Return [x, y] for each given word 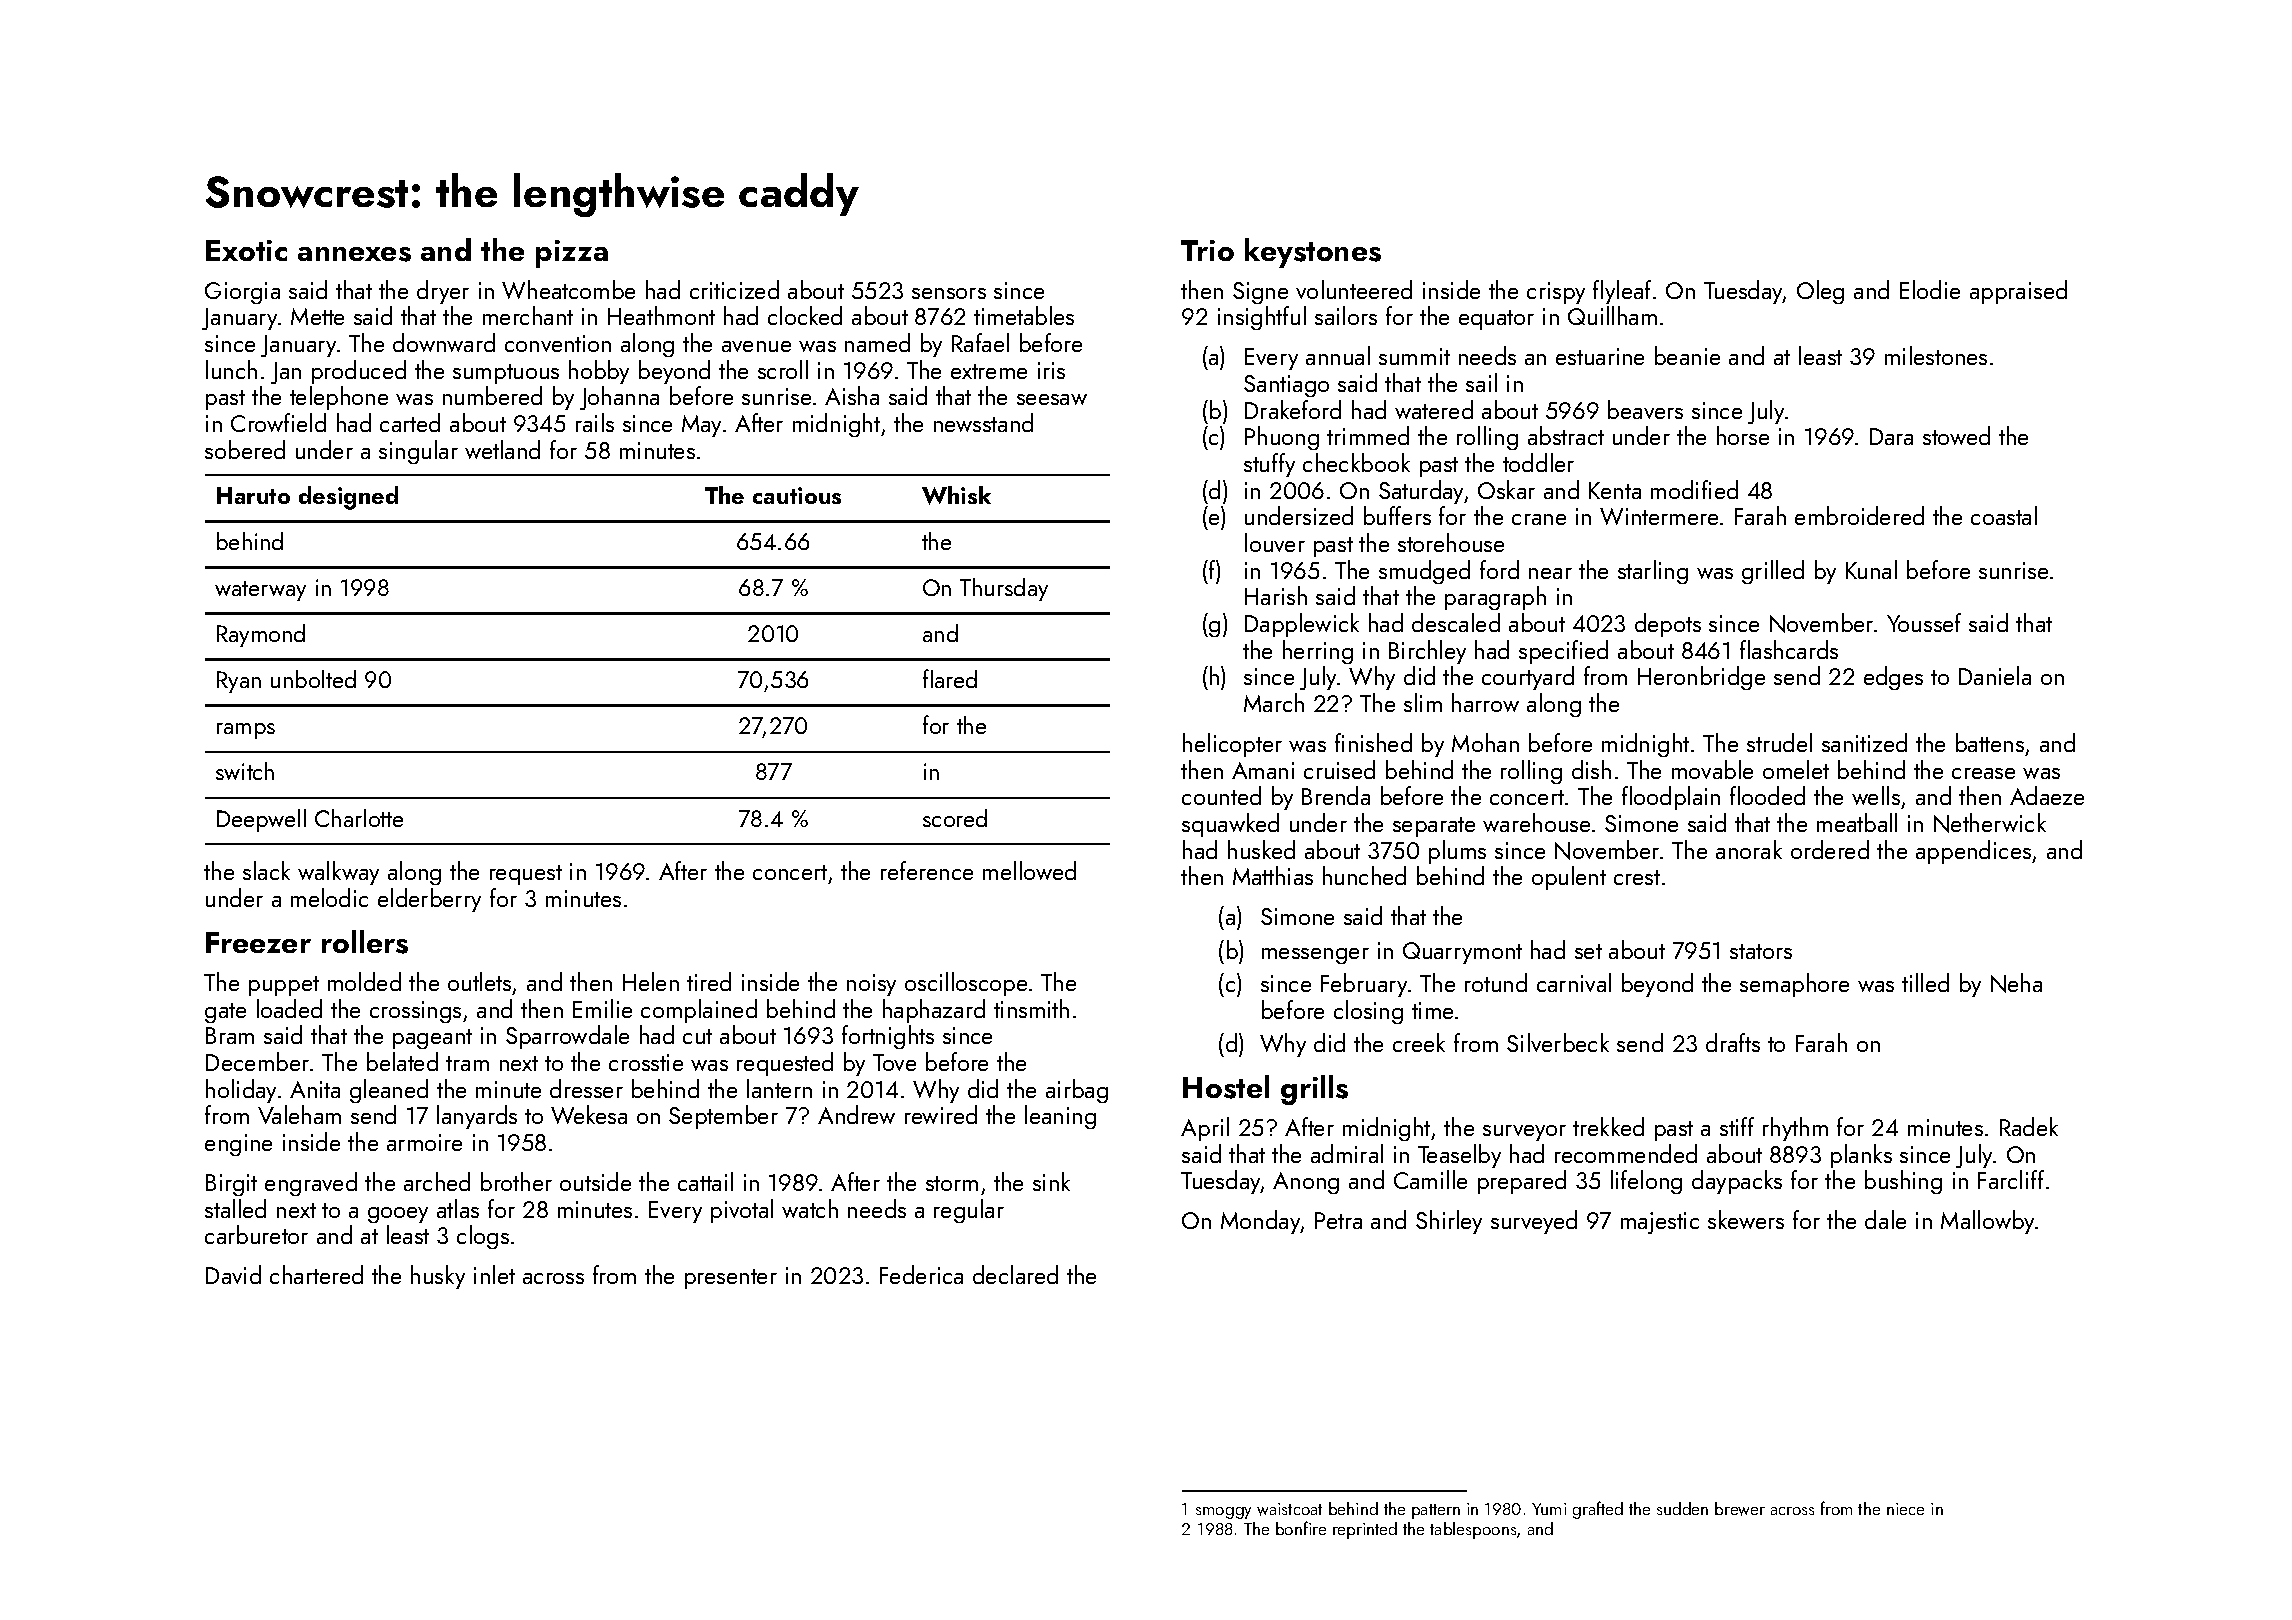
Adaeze [2047, 795]
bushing [1903, 1182]
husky [438, 1277]
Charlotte [359, 818]
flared [950, 678]
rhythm [1795, 1129]
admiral [1347, 1153]
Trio [1207, 250]
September [723, 1117]
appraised [2018, 292]
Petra [1338, 1220]
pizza [572, 254]
